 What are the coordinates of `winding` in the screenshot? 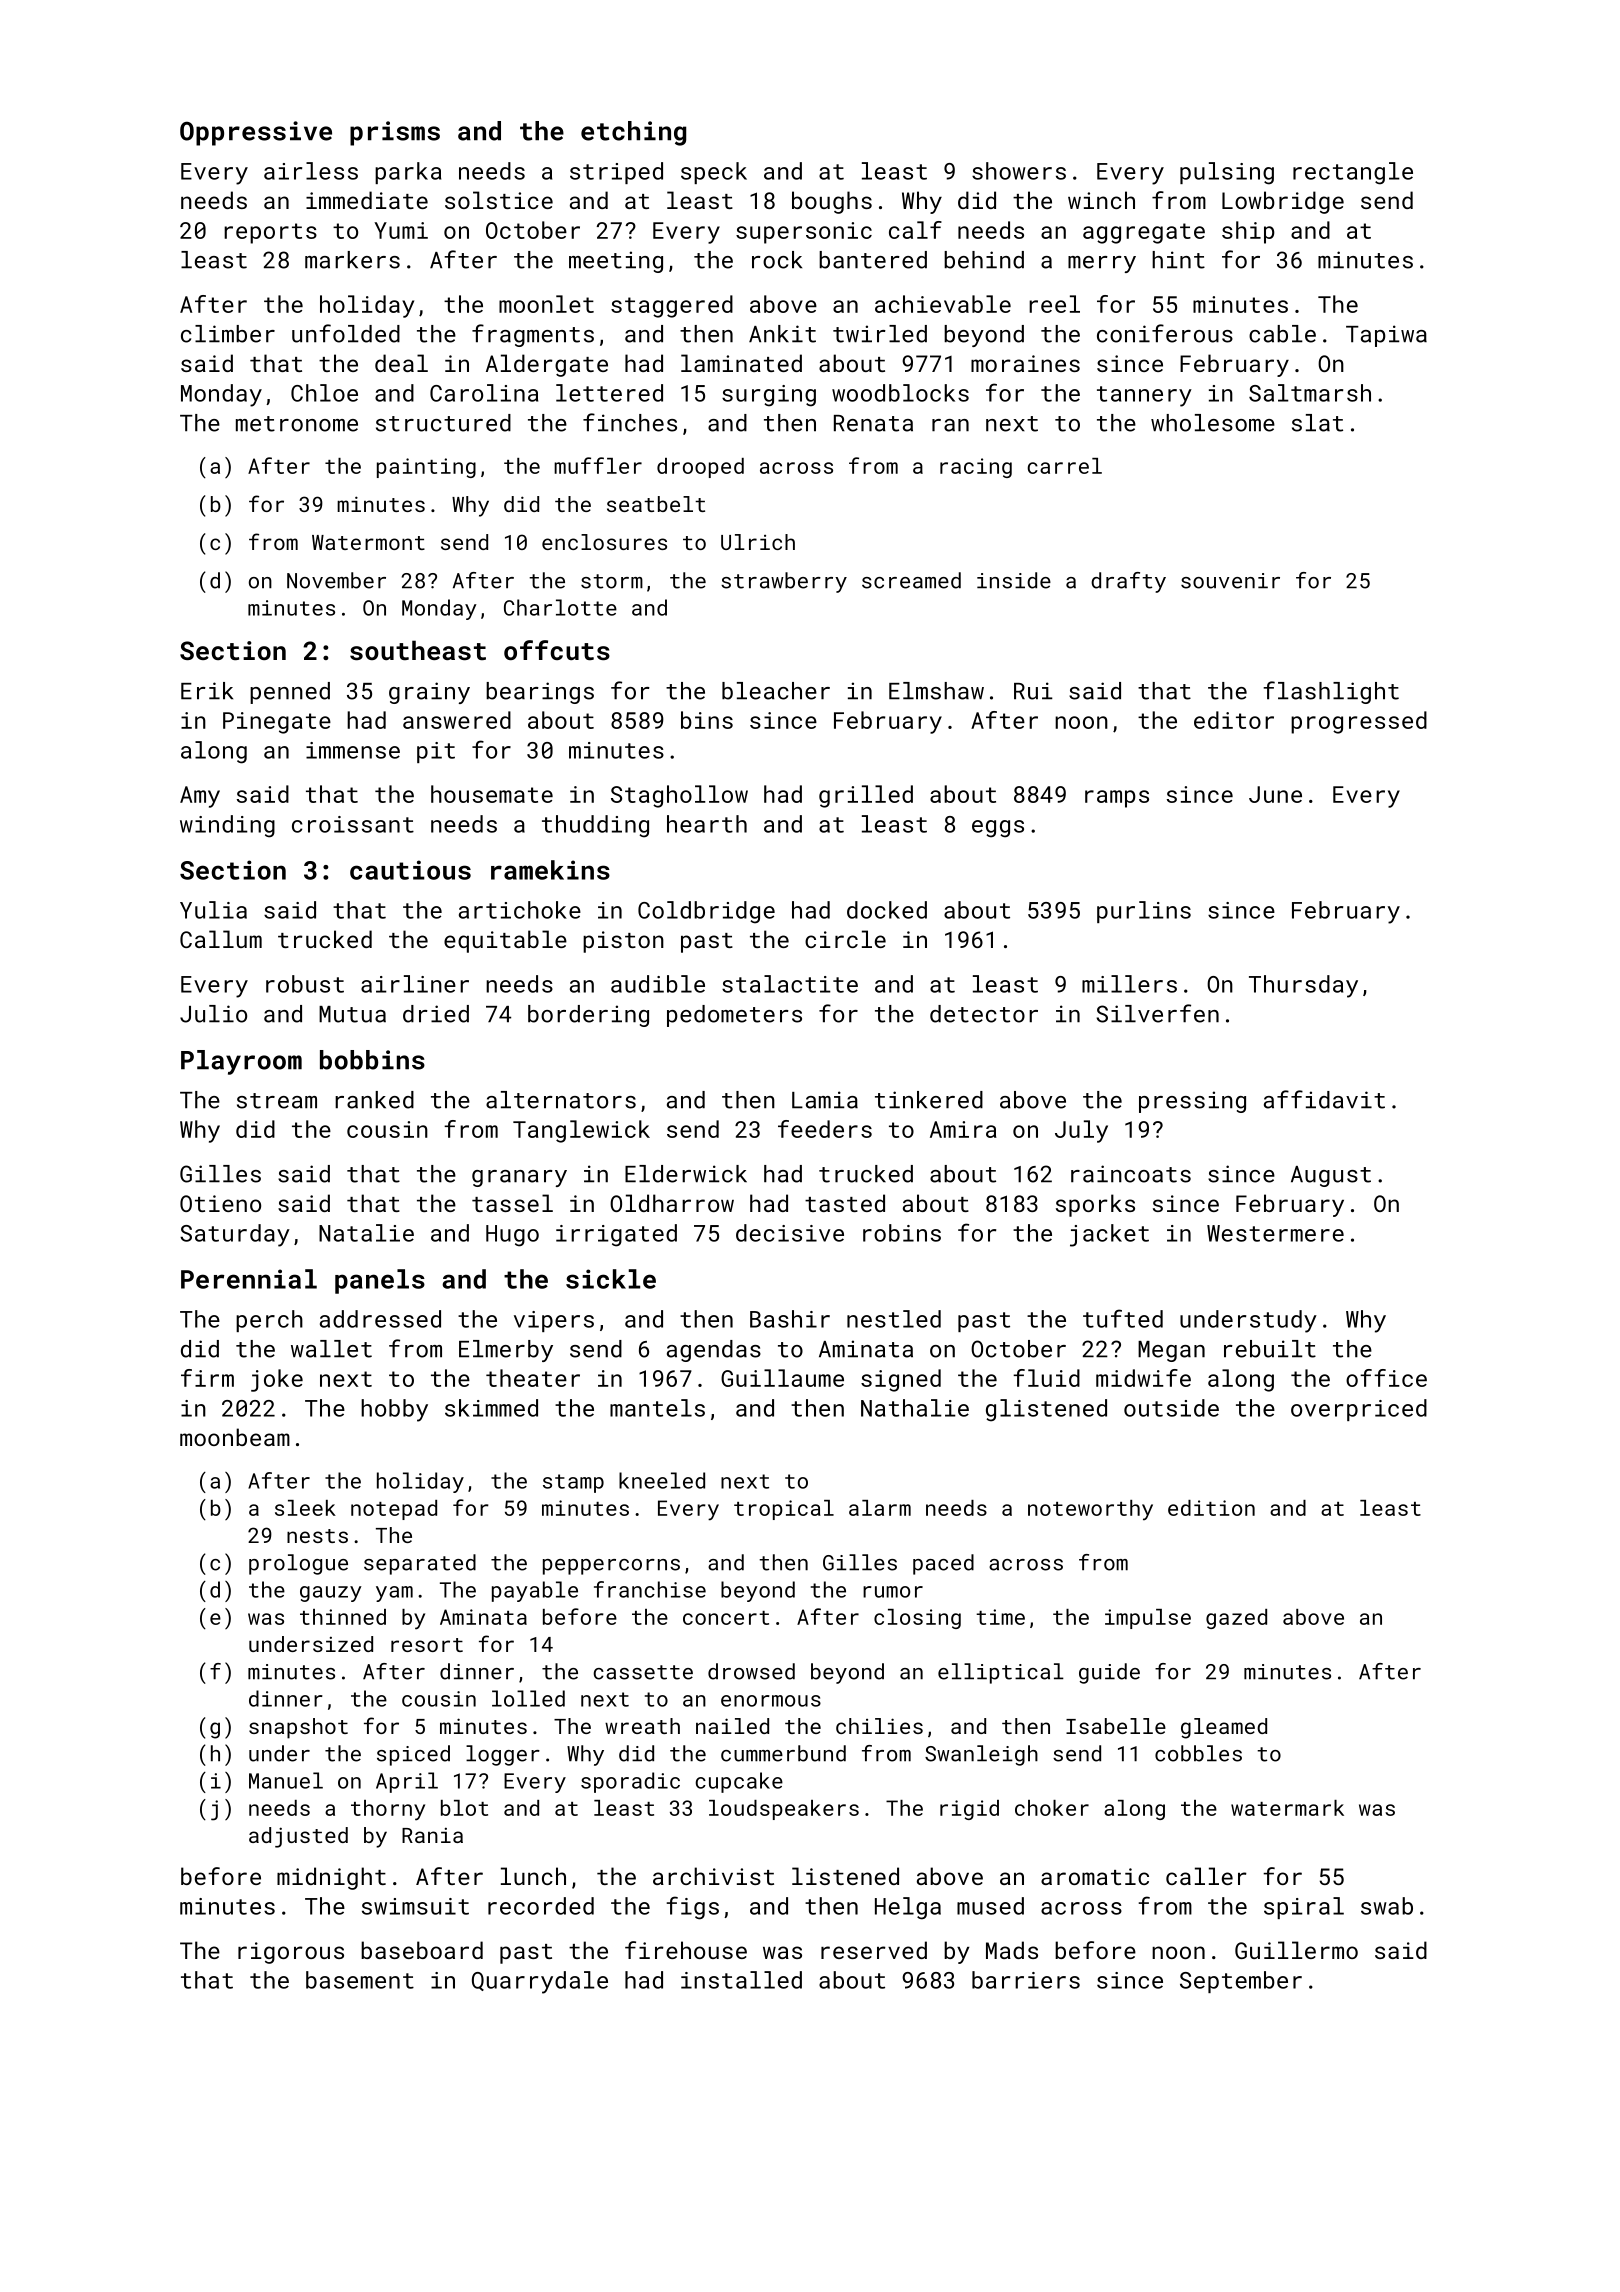 It's located at (227, 826).
